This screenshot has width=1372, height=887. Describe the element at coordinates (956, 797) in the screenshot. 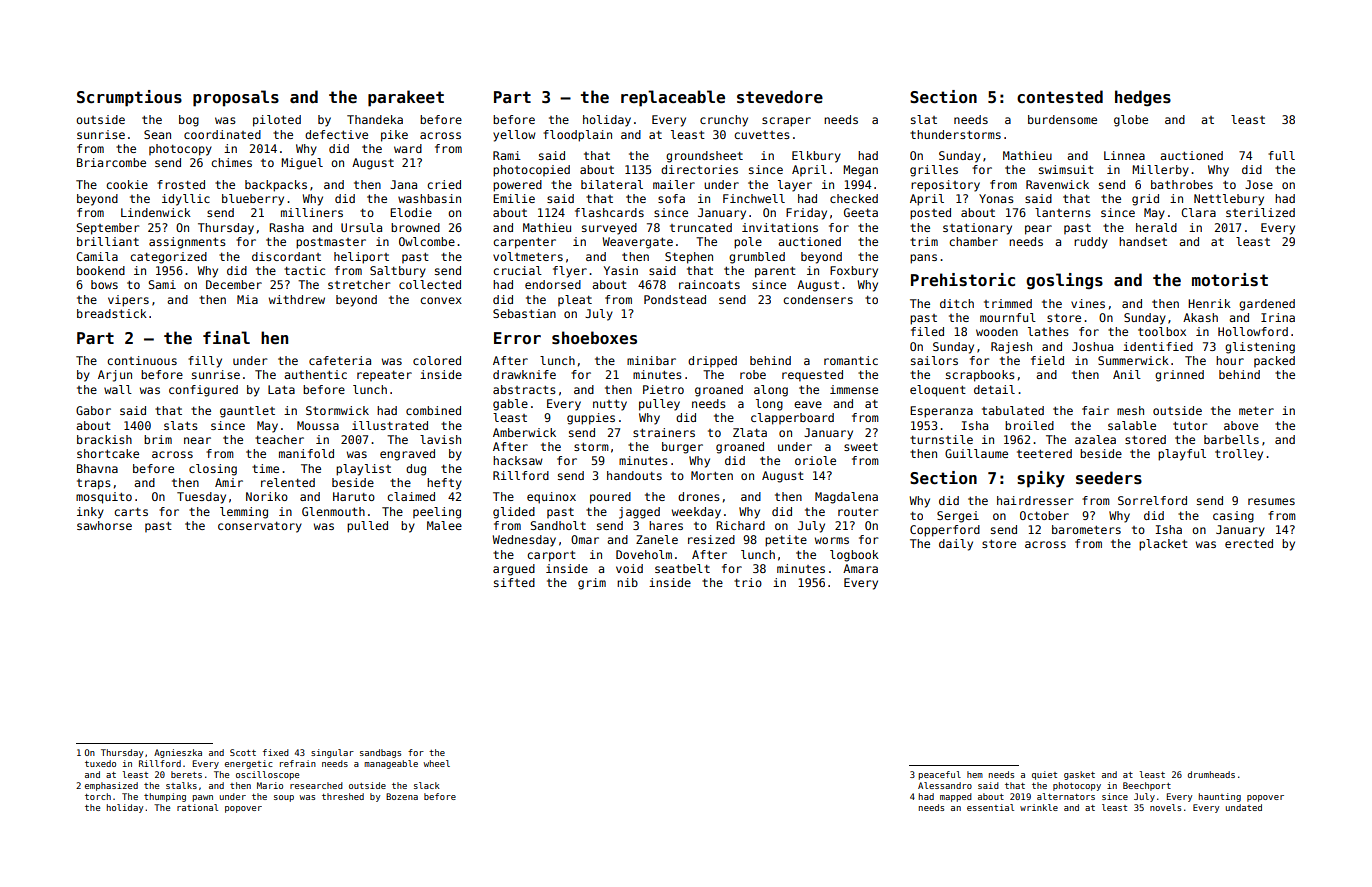

I see `mapped` at that location.
